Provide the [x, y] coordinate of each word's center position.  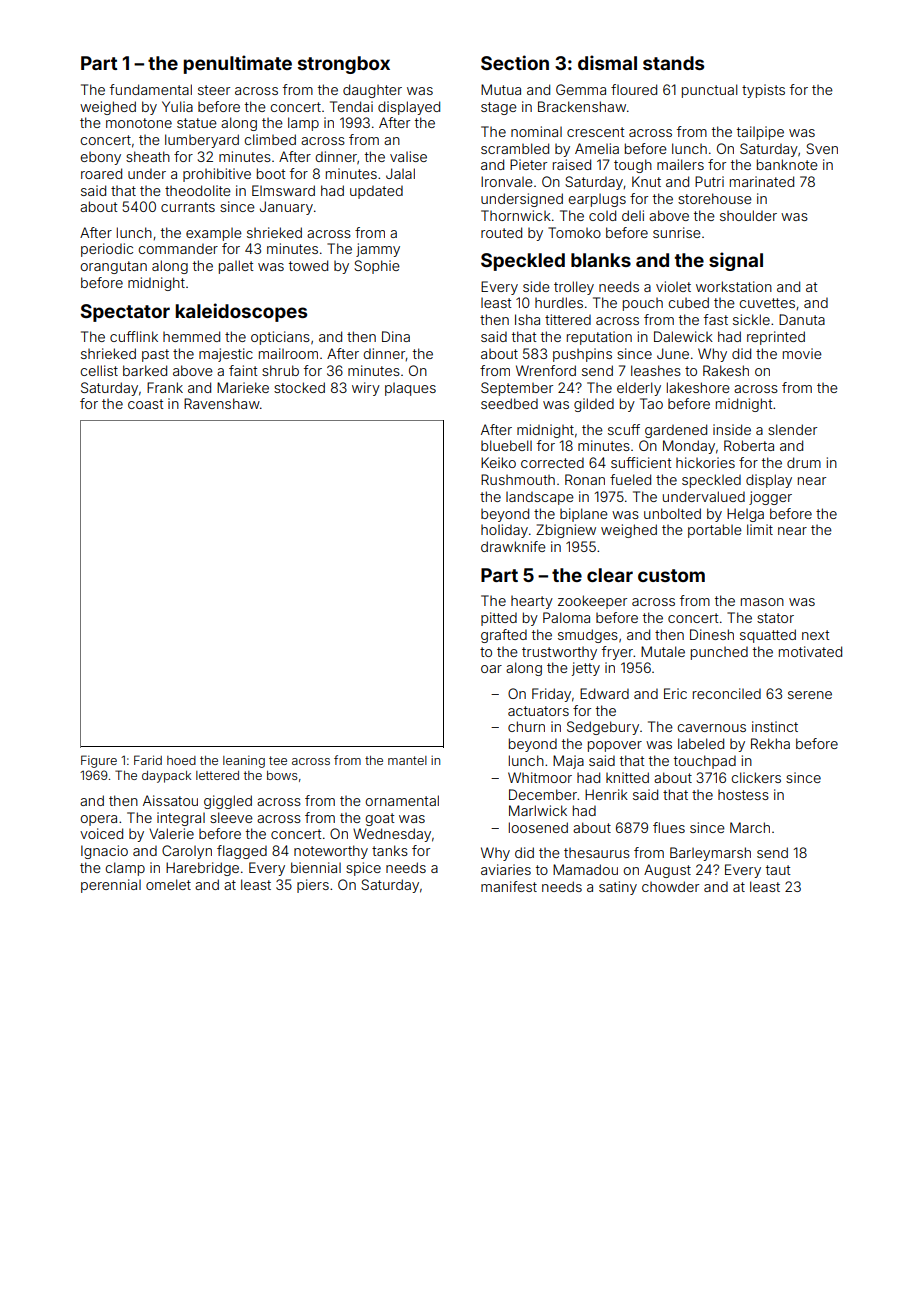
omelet [168, 884]
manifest [509, 886]
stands [673, 63]
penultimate [237, 64]
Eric [675, 693]
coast [146, 404]
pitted [499, 619]
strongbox [344, 65]
